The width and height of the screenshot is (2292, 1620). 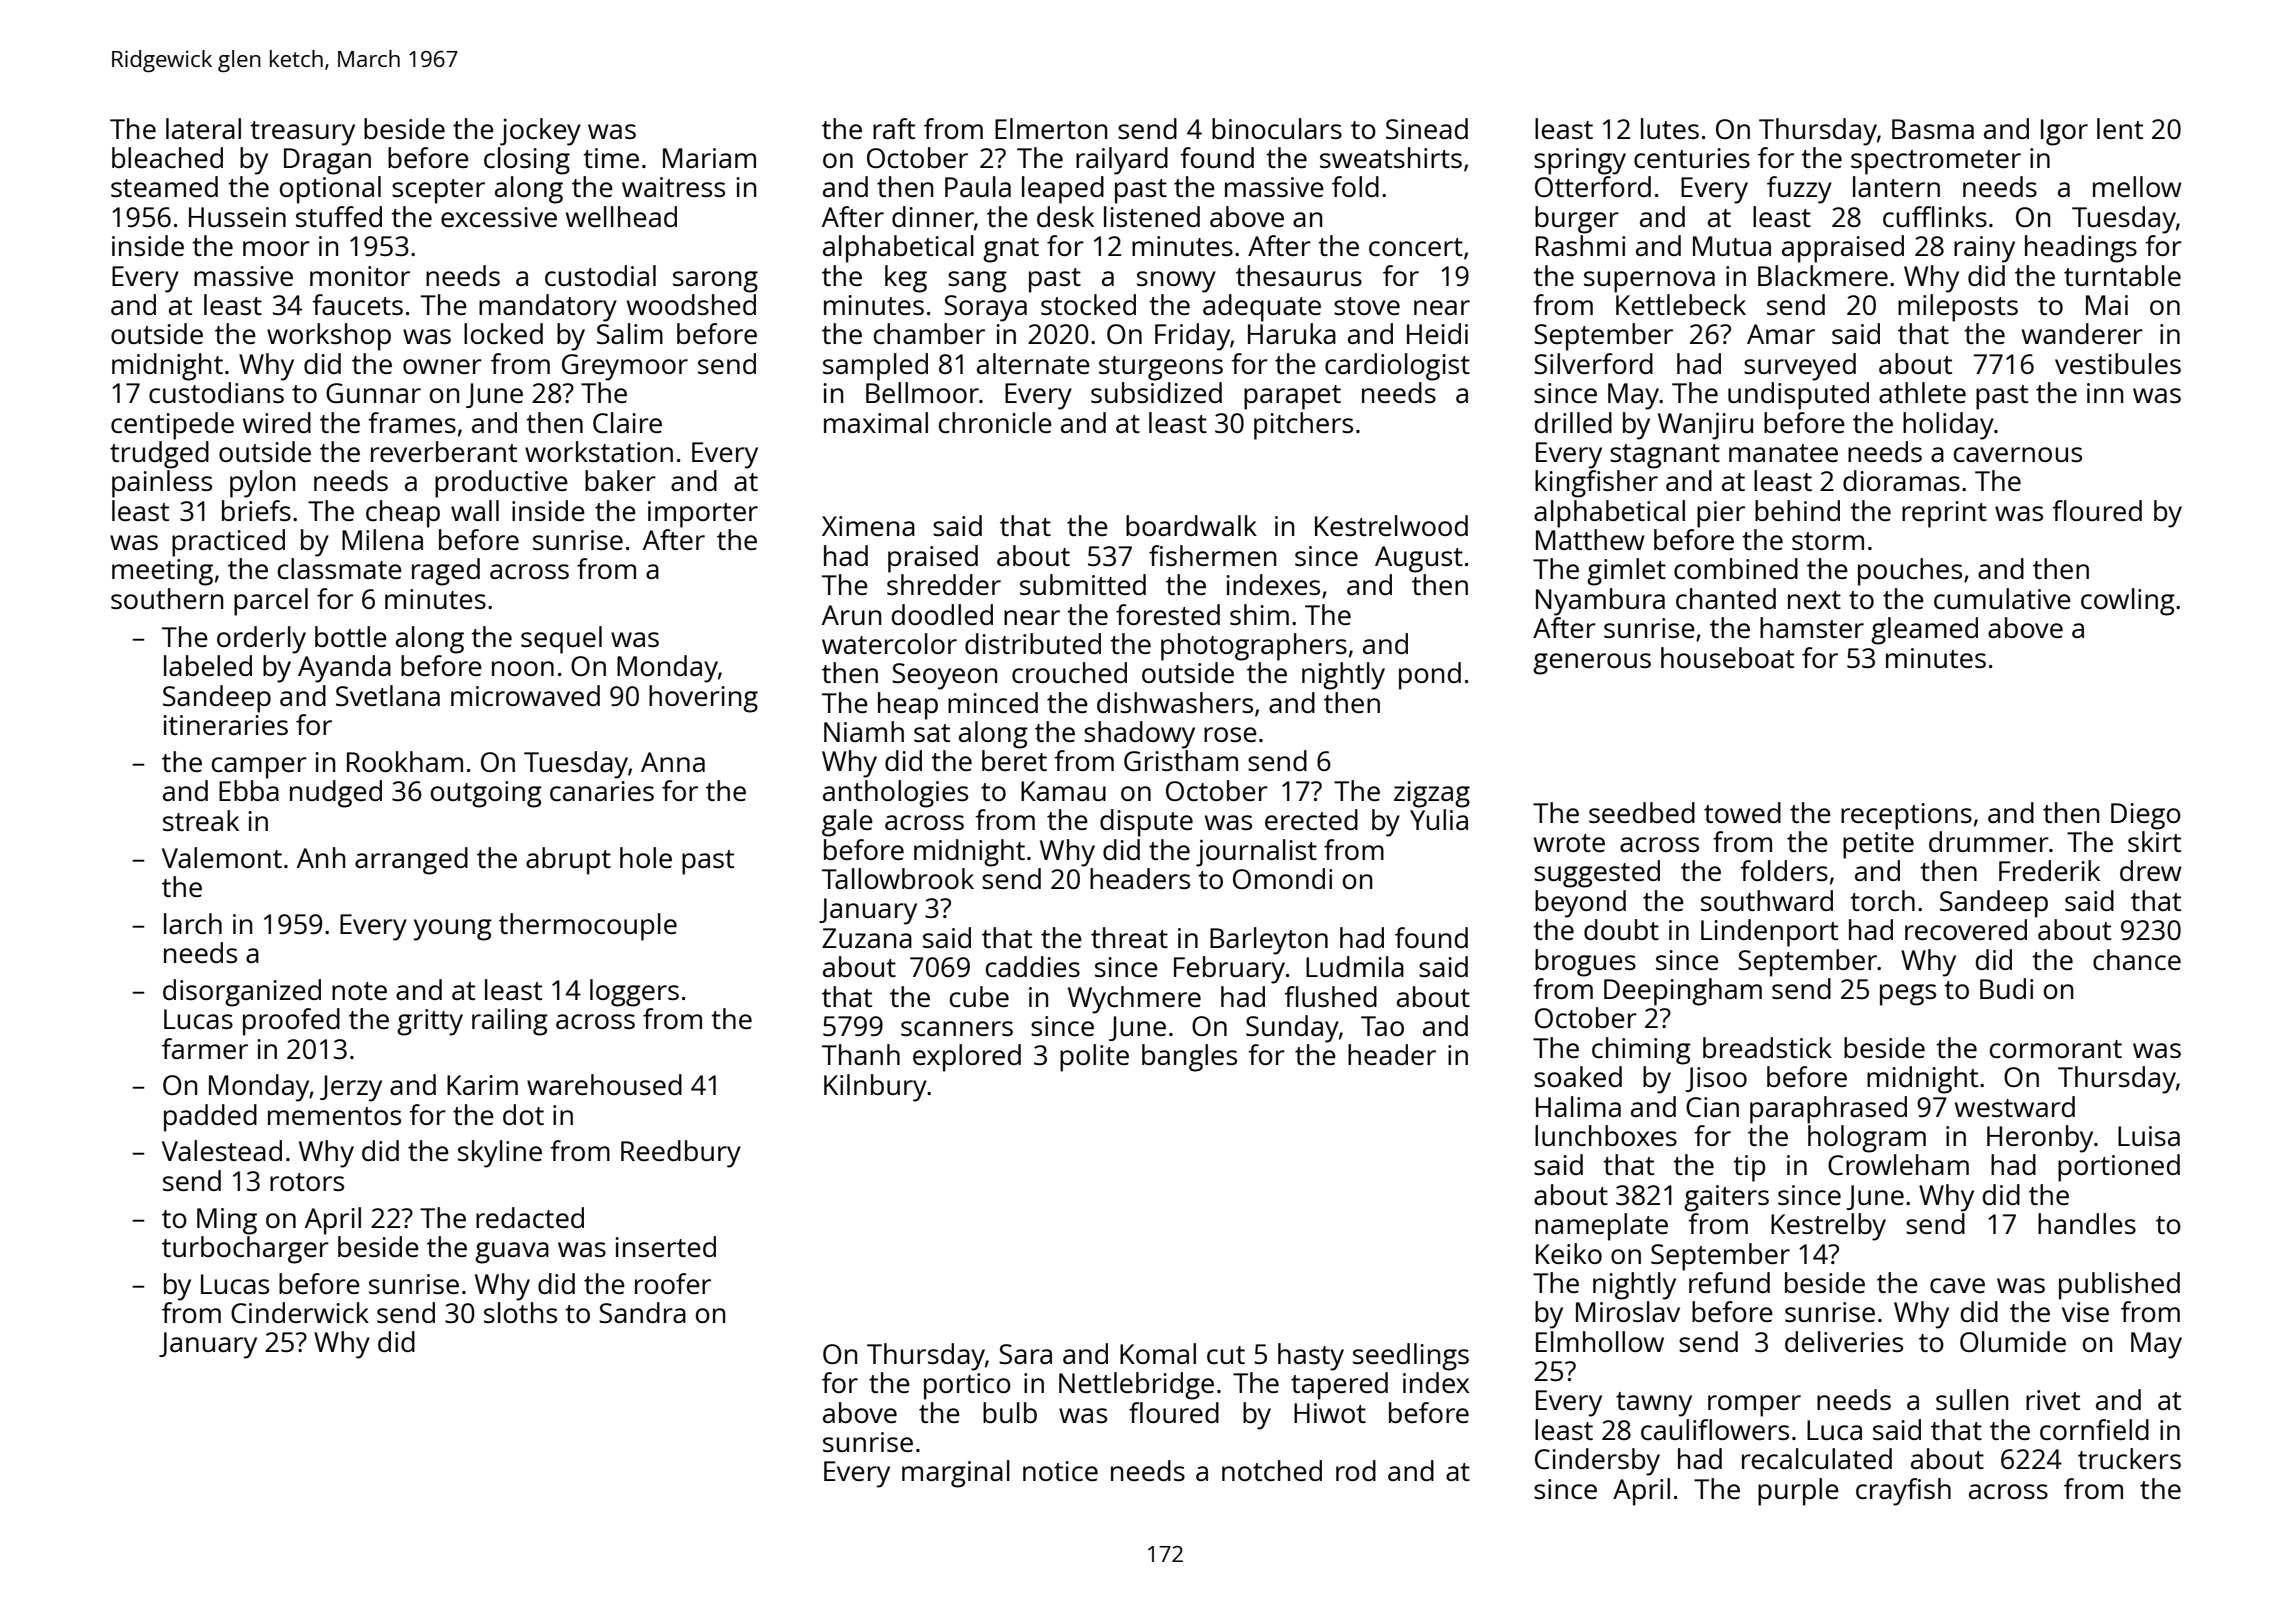 What do you see at coordinates (600, 275) in the screenshot?
I see `custodial` at bounding box center [600, 275].
